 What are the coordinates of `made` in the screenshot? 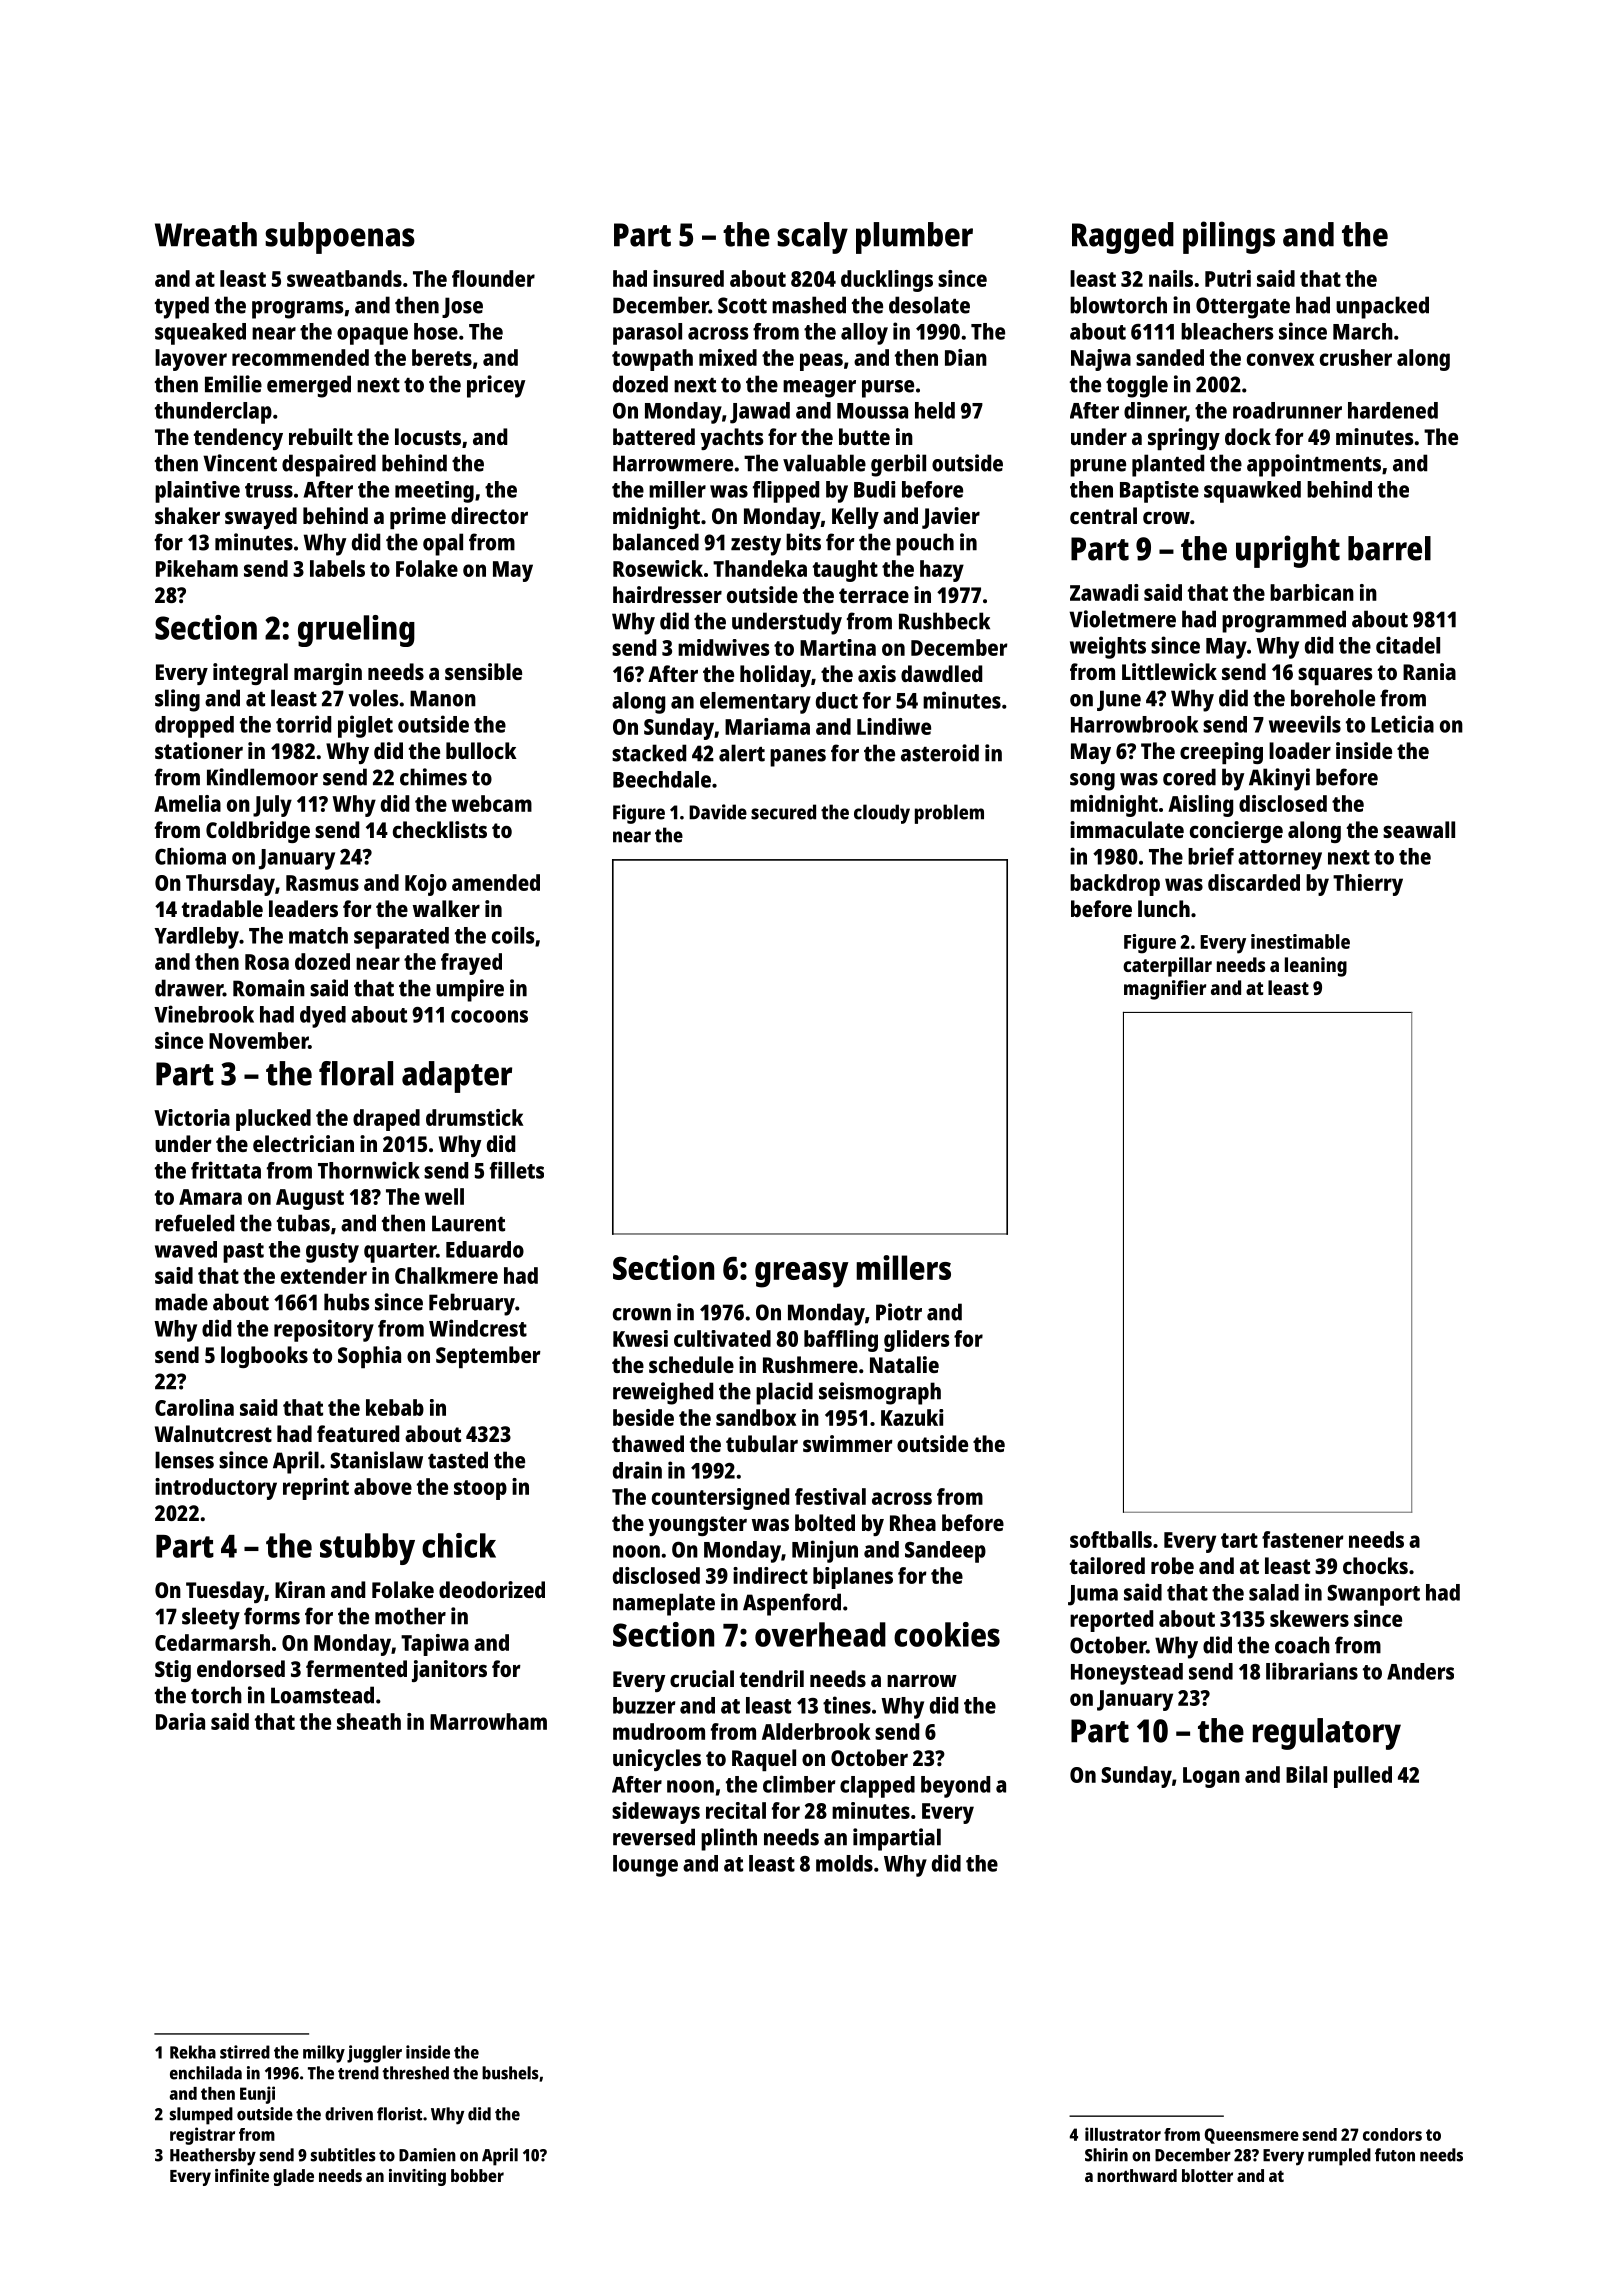 It's located at (181, 1302).
